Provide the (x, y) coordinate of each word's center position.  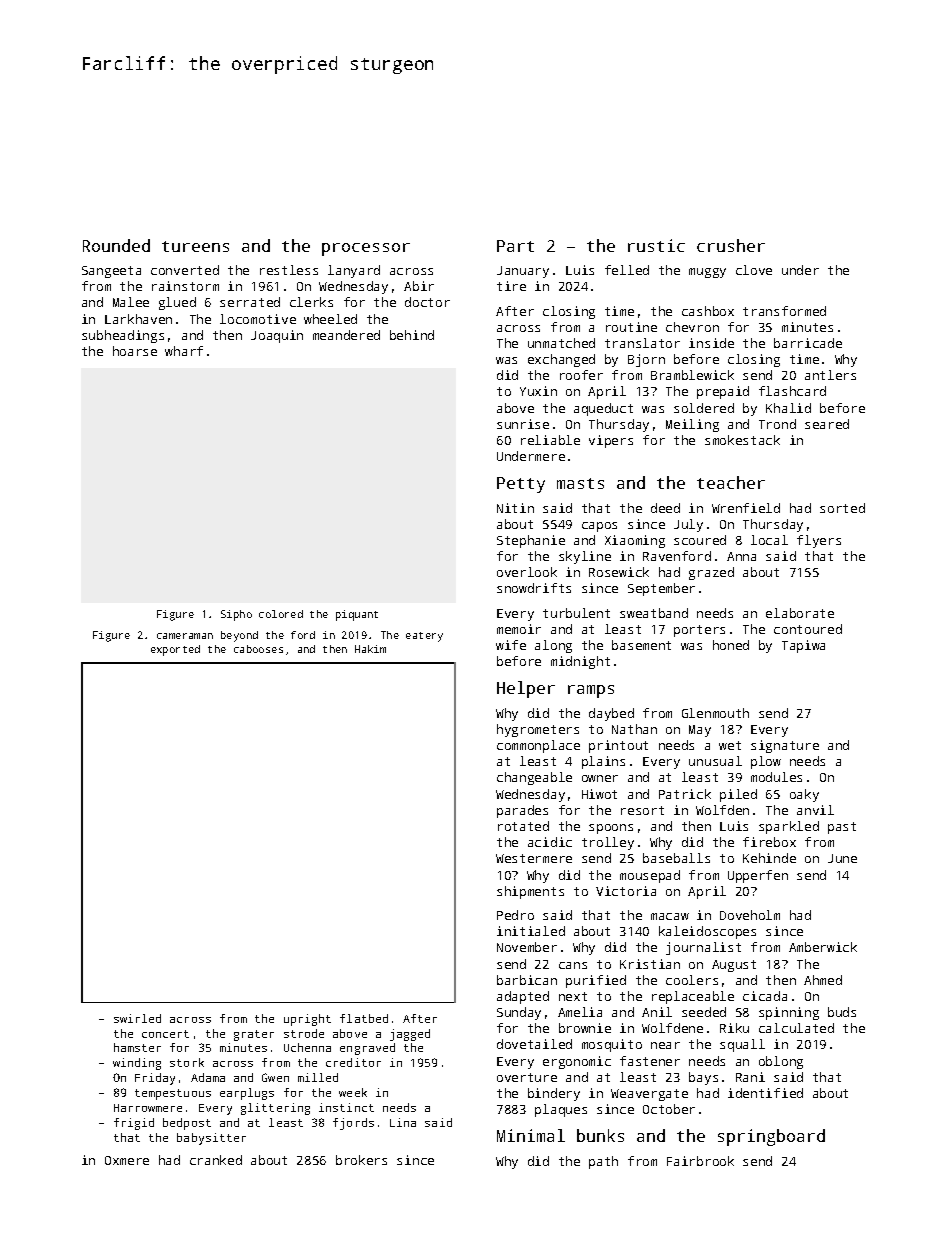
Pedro (515, 915)
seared (827, 424)
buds (842, 1012)
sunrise (523, 424)
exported (175, 650)
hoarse (135, 351)
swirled (137, 1018)
